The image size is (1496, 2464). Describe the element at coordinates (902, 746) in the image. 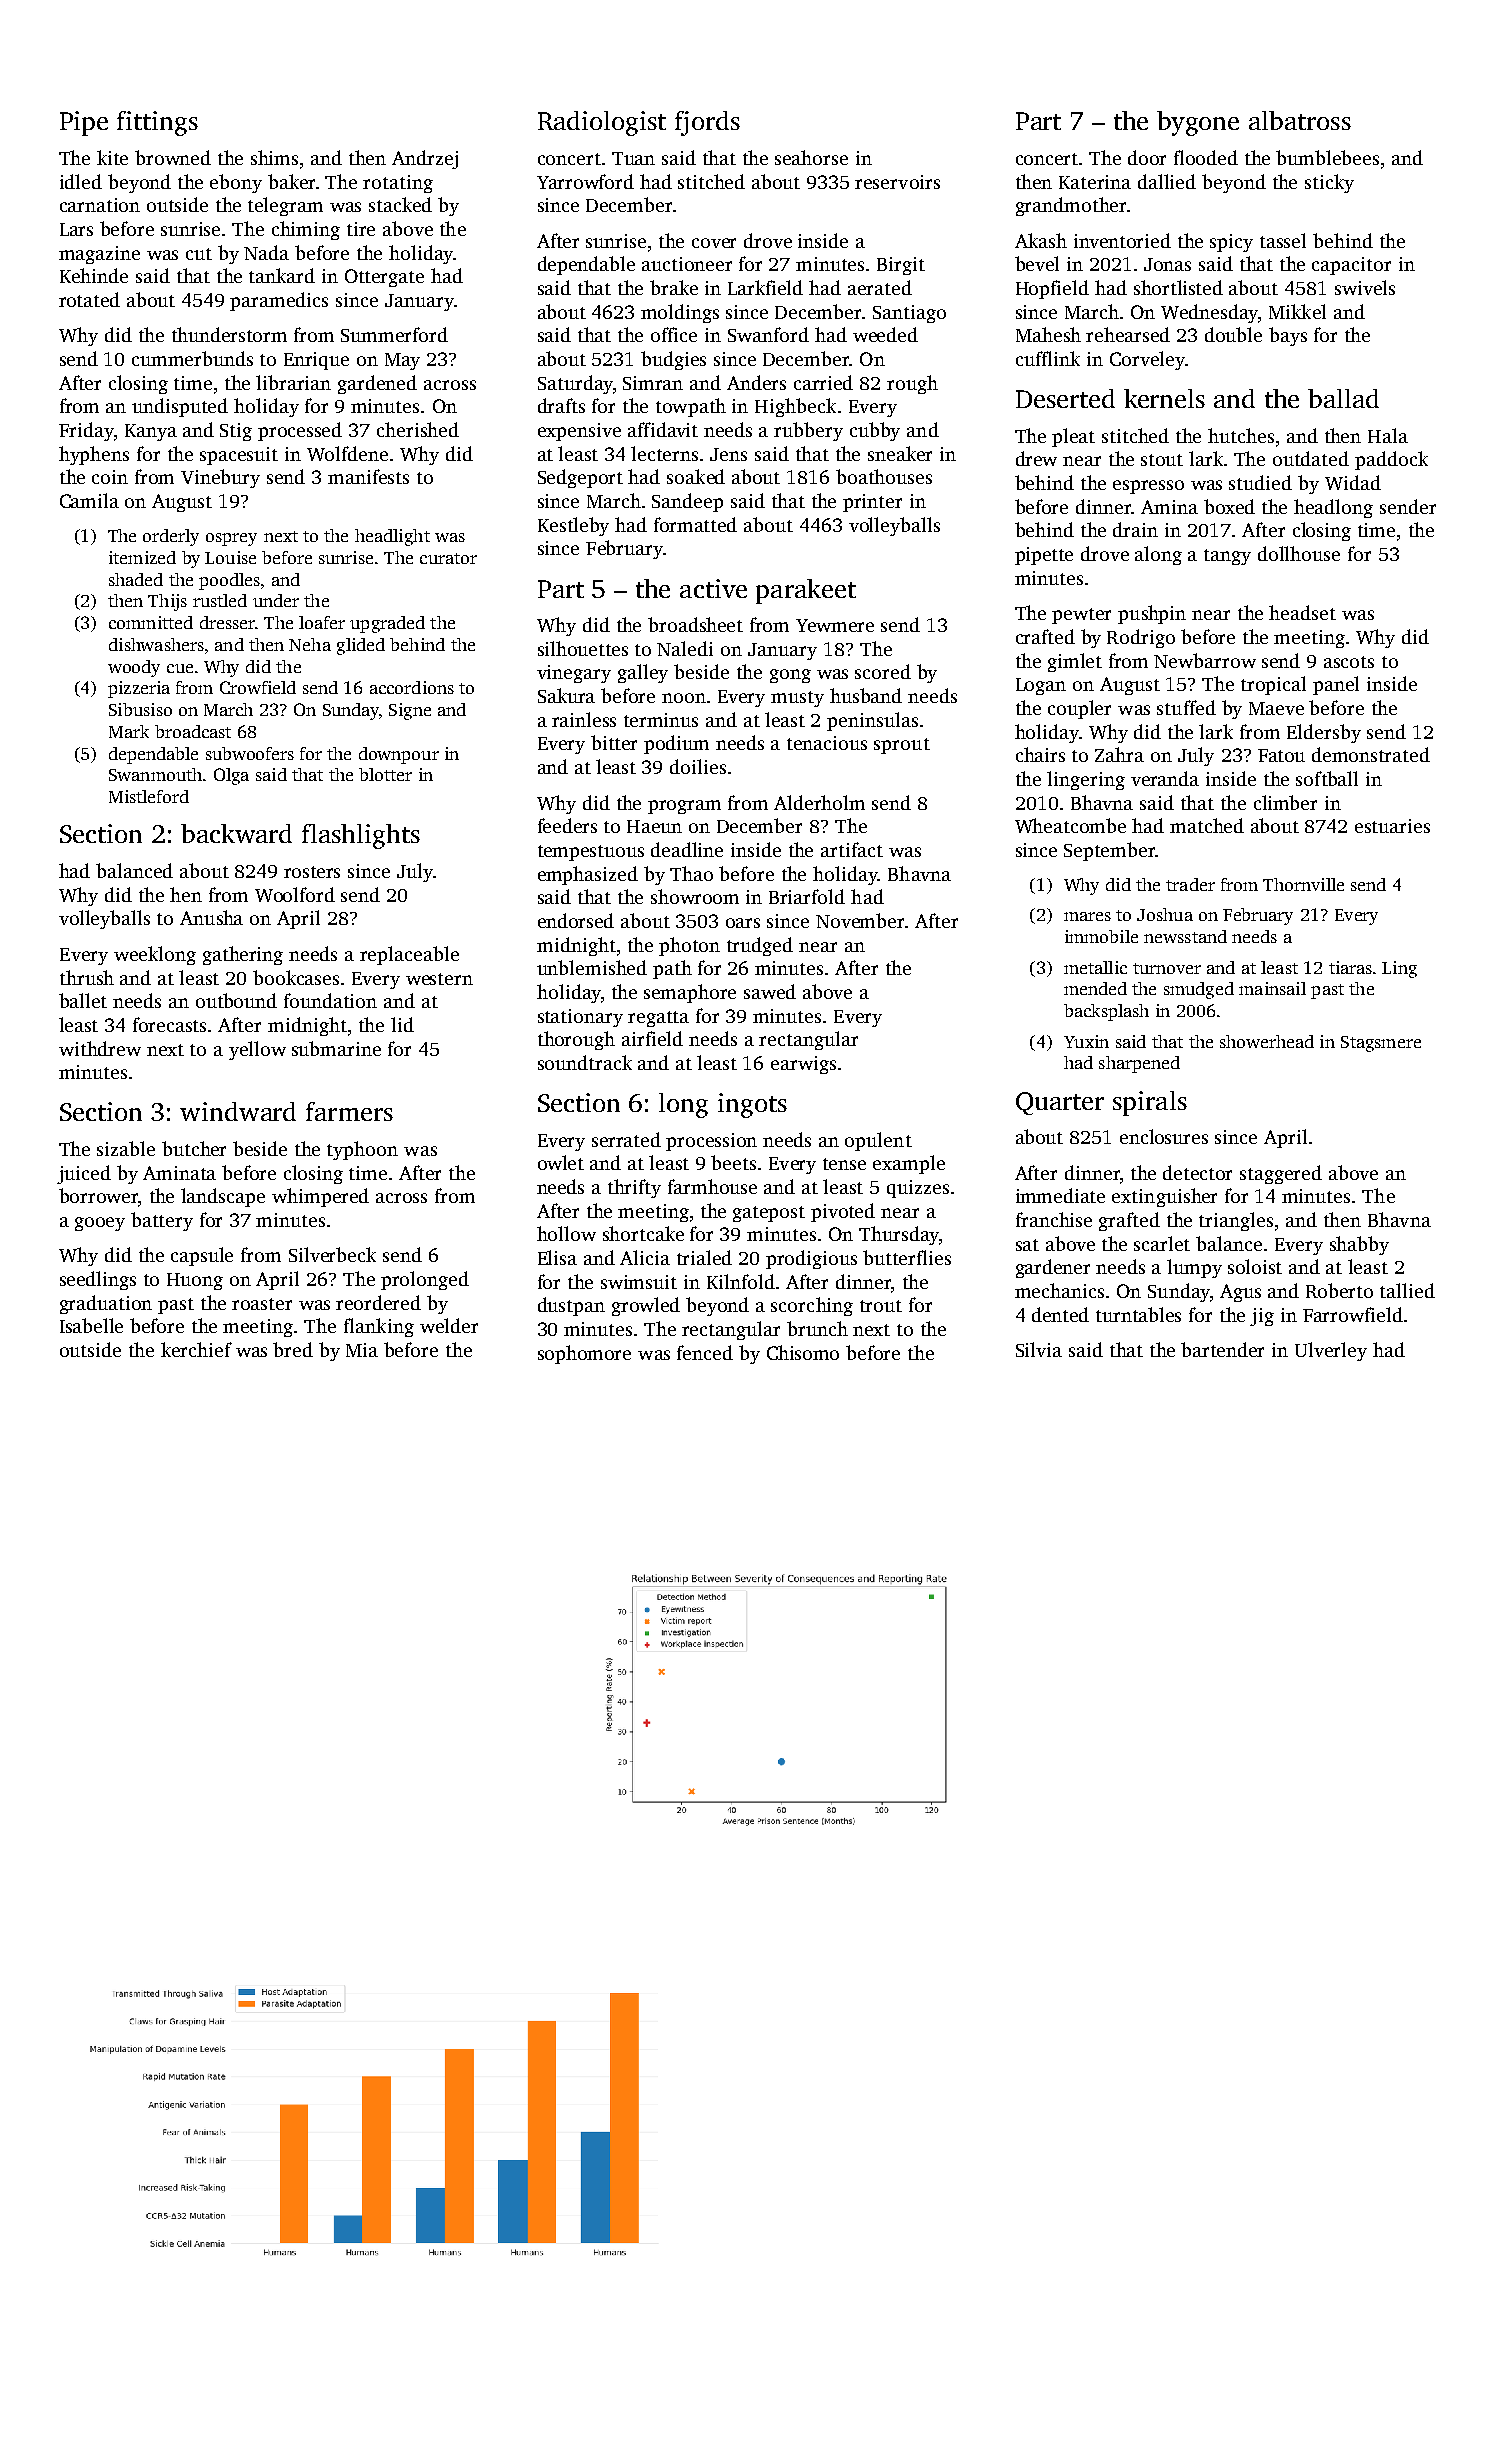

I see `sprout` at that location.
